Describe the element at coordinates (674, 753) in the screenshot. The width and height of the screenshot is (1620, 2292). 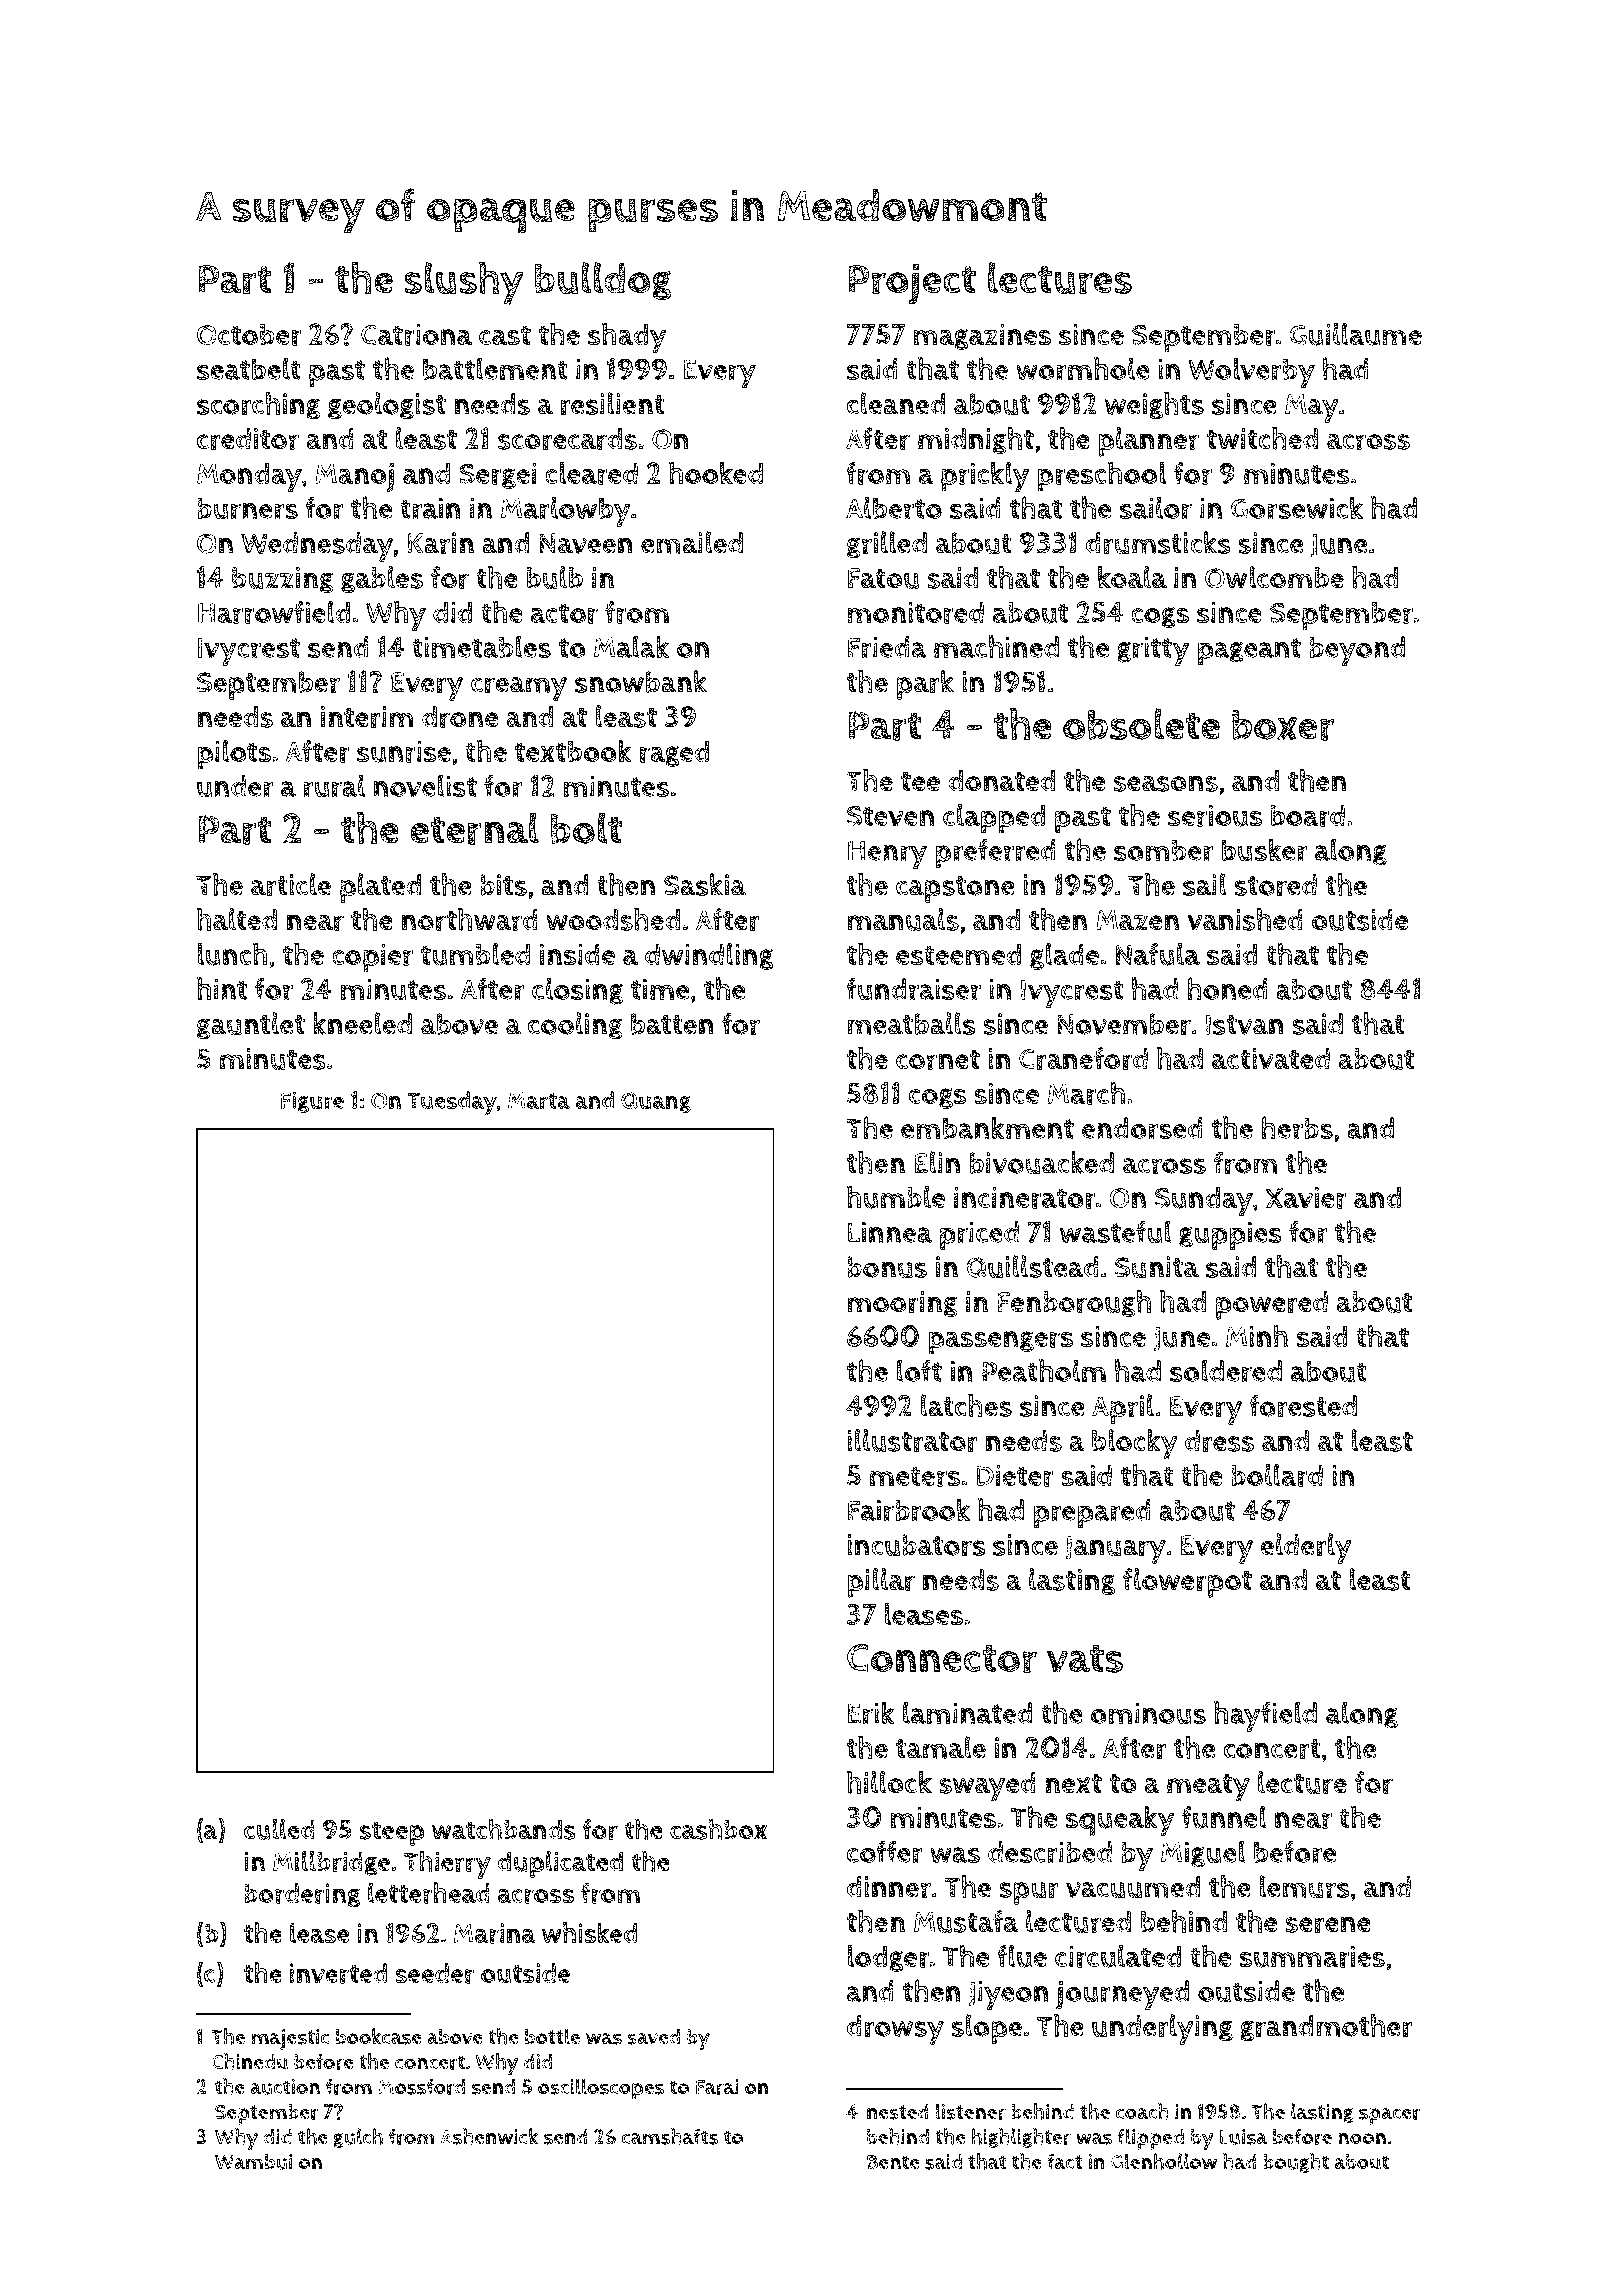
I see `raged` at that location.
